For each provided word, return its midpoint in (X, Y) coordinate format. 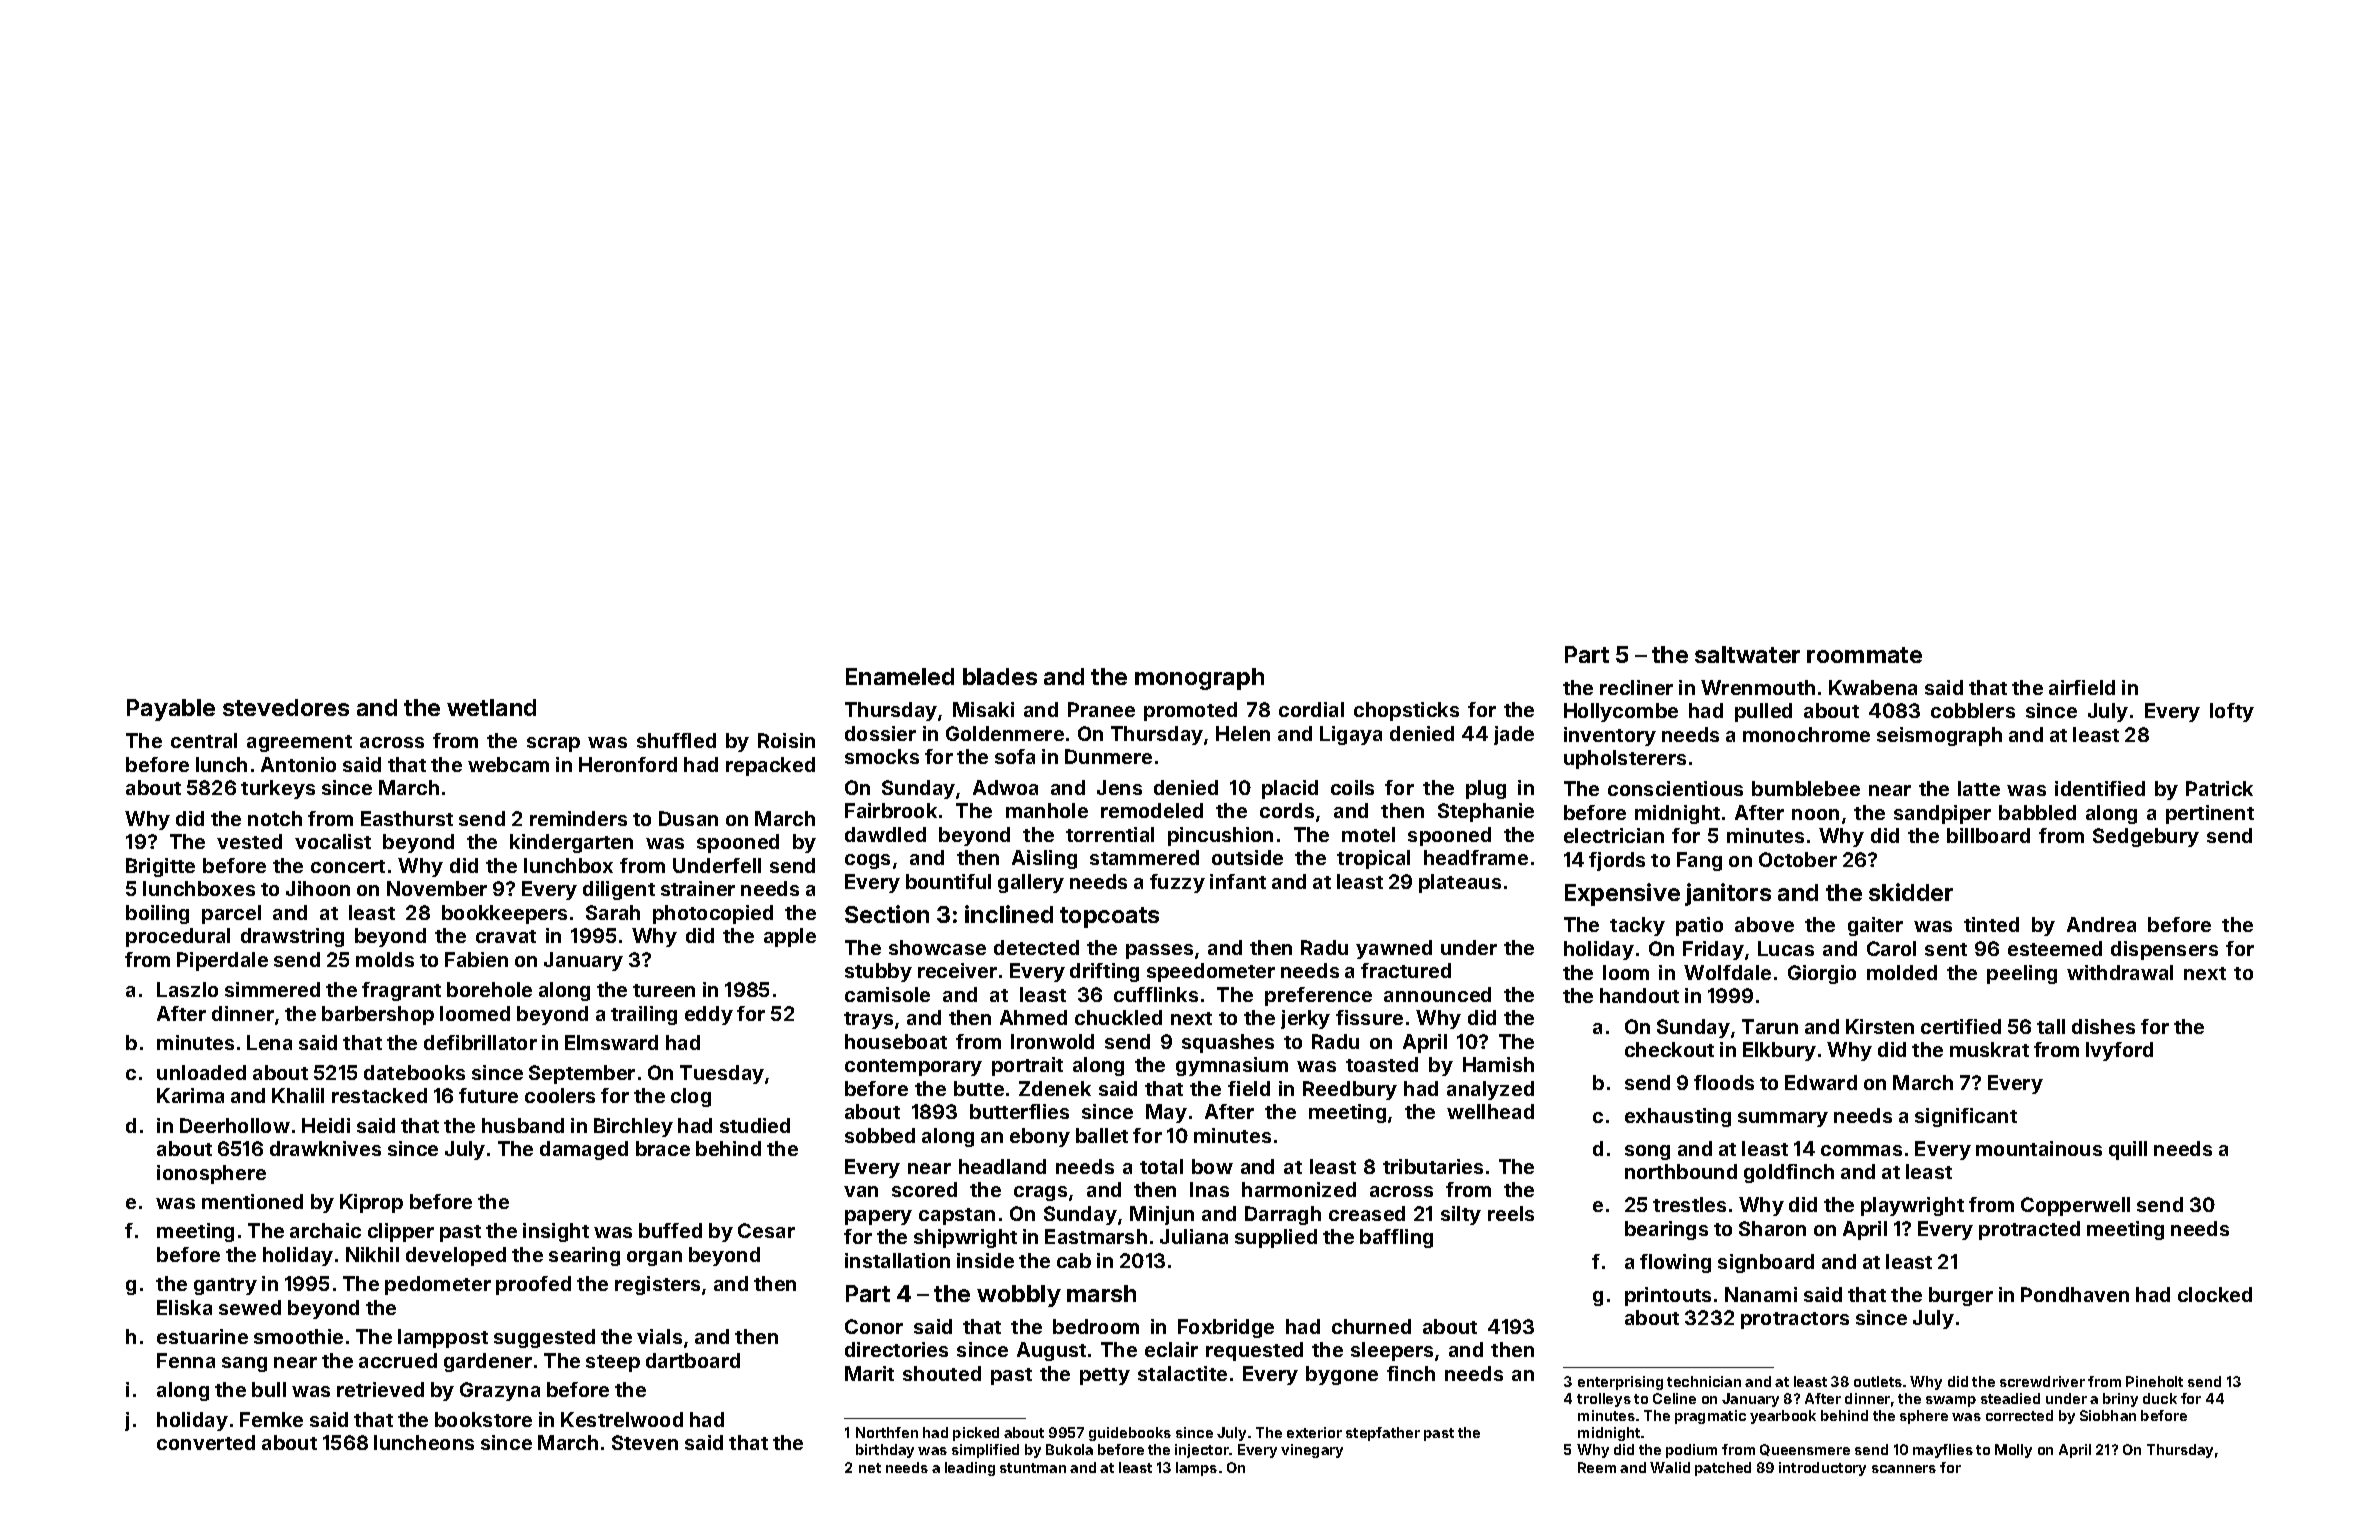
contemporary (913, 1067)
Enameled (900, 676)
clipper (401, 1232)
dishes (2103, 1026)
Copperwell (2075, 1206)
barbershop (378, 1015)
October (1798, 859)
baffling (1396, 1238)
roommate (1864, 655)
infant (1238, 881)
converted (206, 1442)
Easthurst (407, 818)
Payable (171, 710)
